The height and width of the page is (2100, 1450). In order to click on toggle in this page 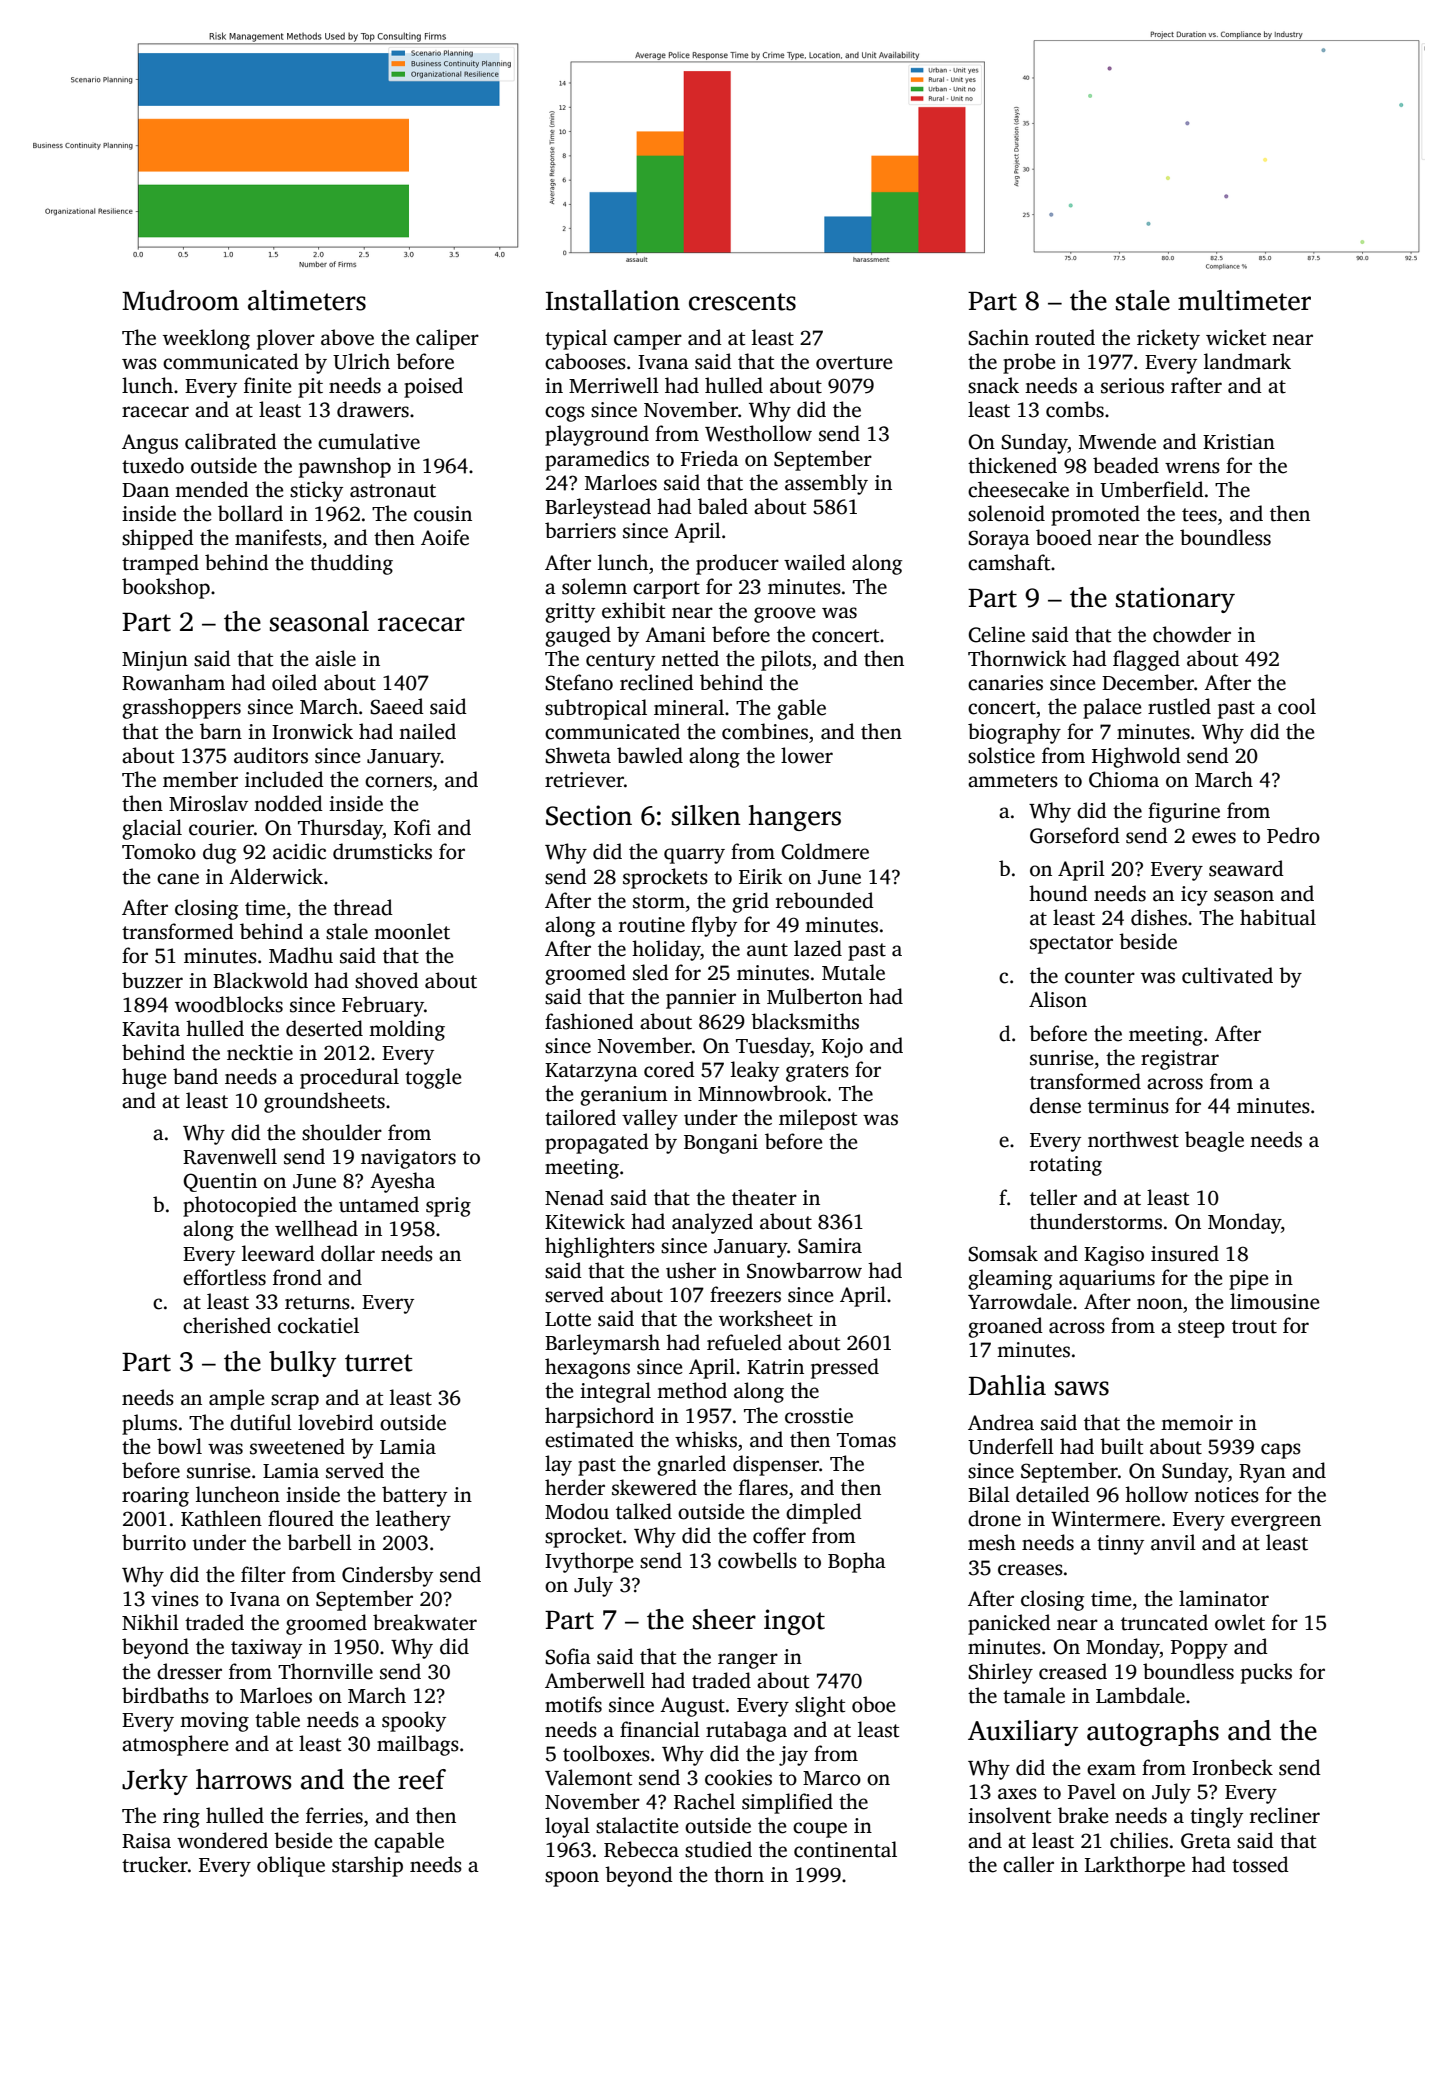, I will do `click(433, 1078)`.
